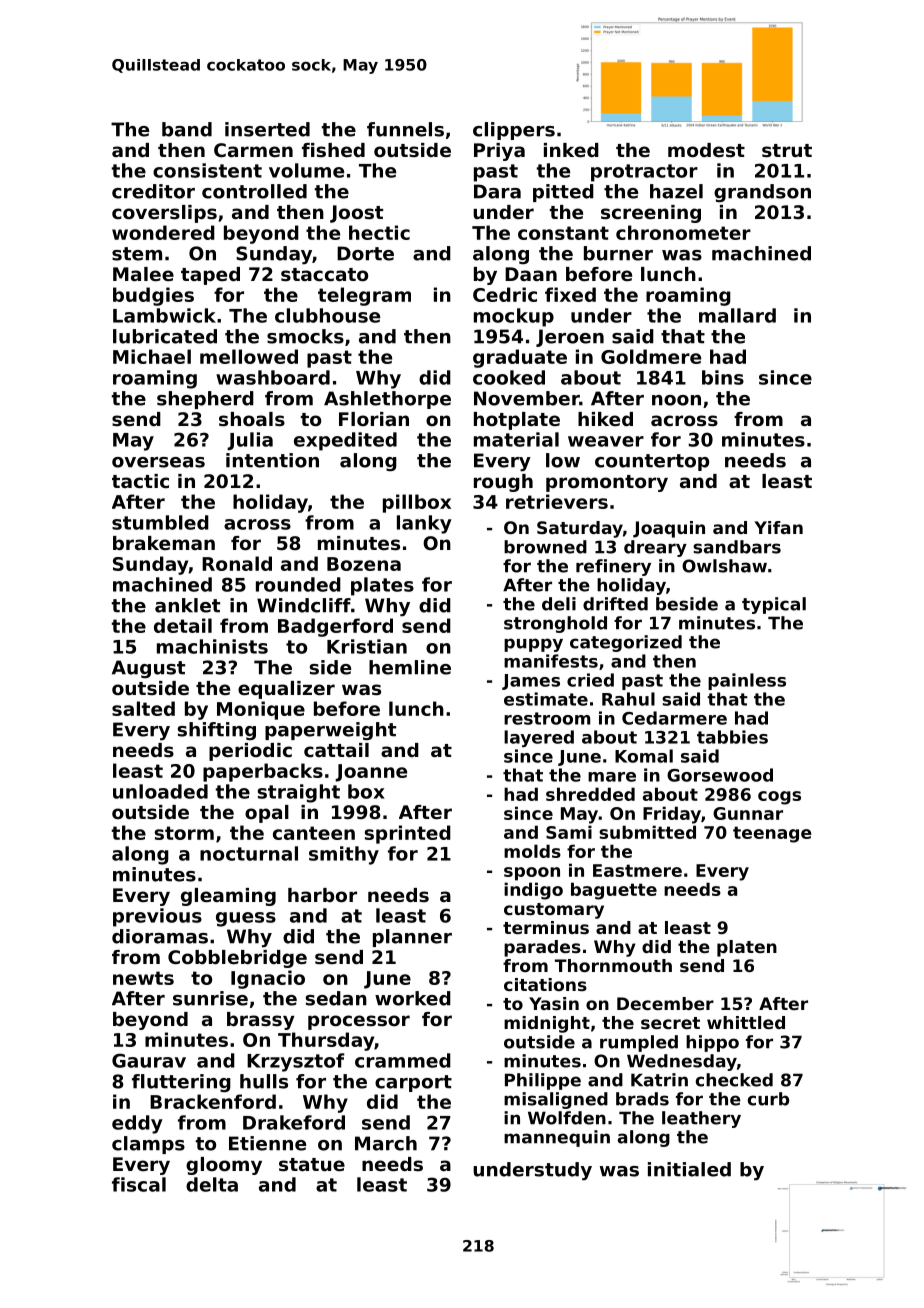 Image resolution: width=924 pixels, height=1308 pixels. Describe the element at coordinates (382, 586) in the screenshot. I see `plates` at that location.
